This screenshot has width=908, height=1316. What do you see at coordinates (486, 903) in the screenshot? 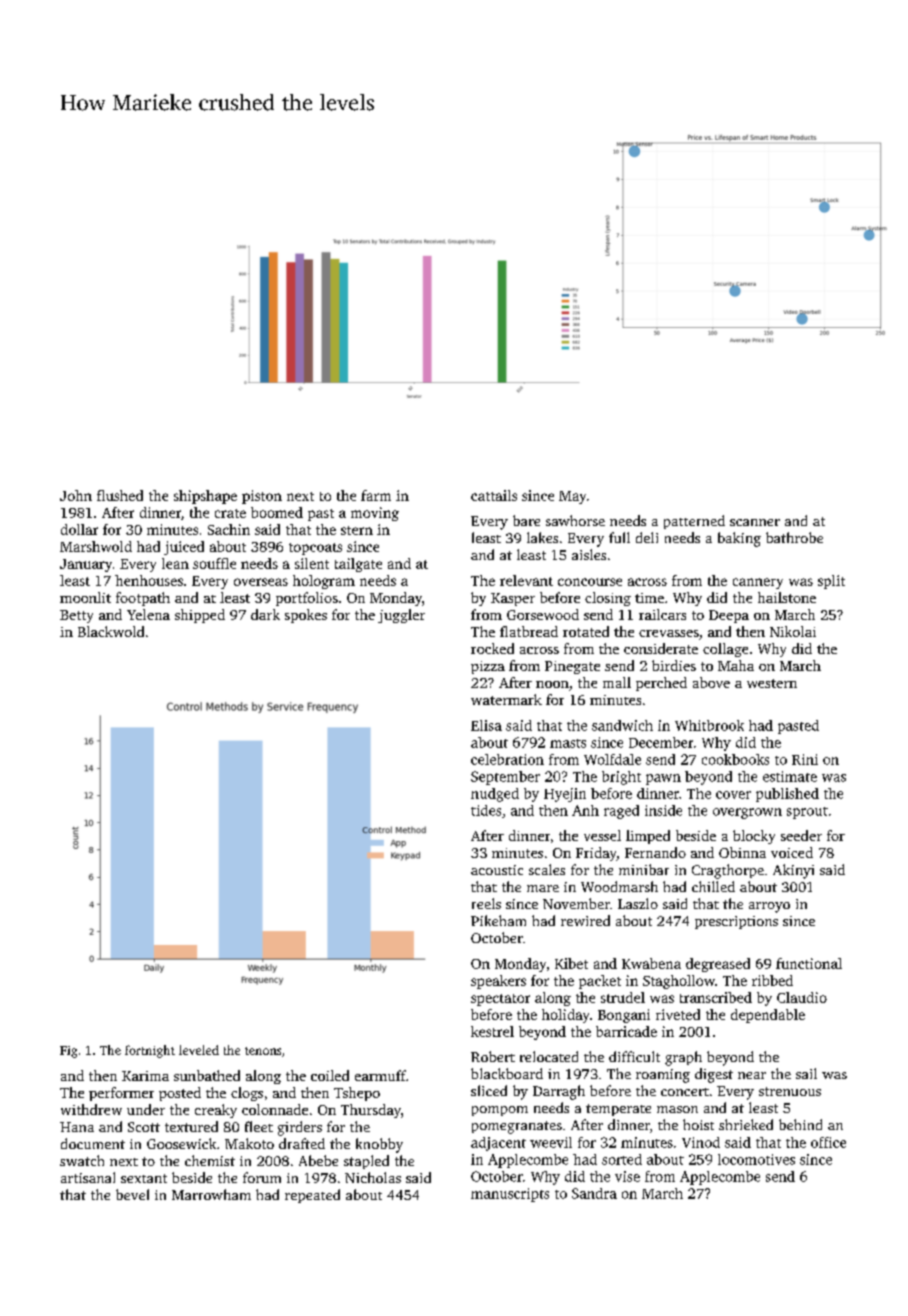
I see `reels` at bounding box center [486, 903].
